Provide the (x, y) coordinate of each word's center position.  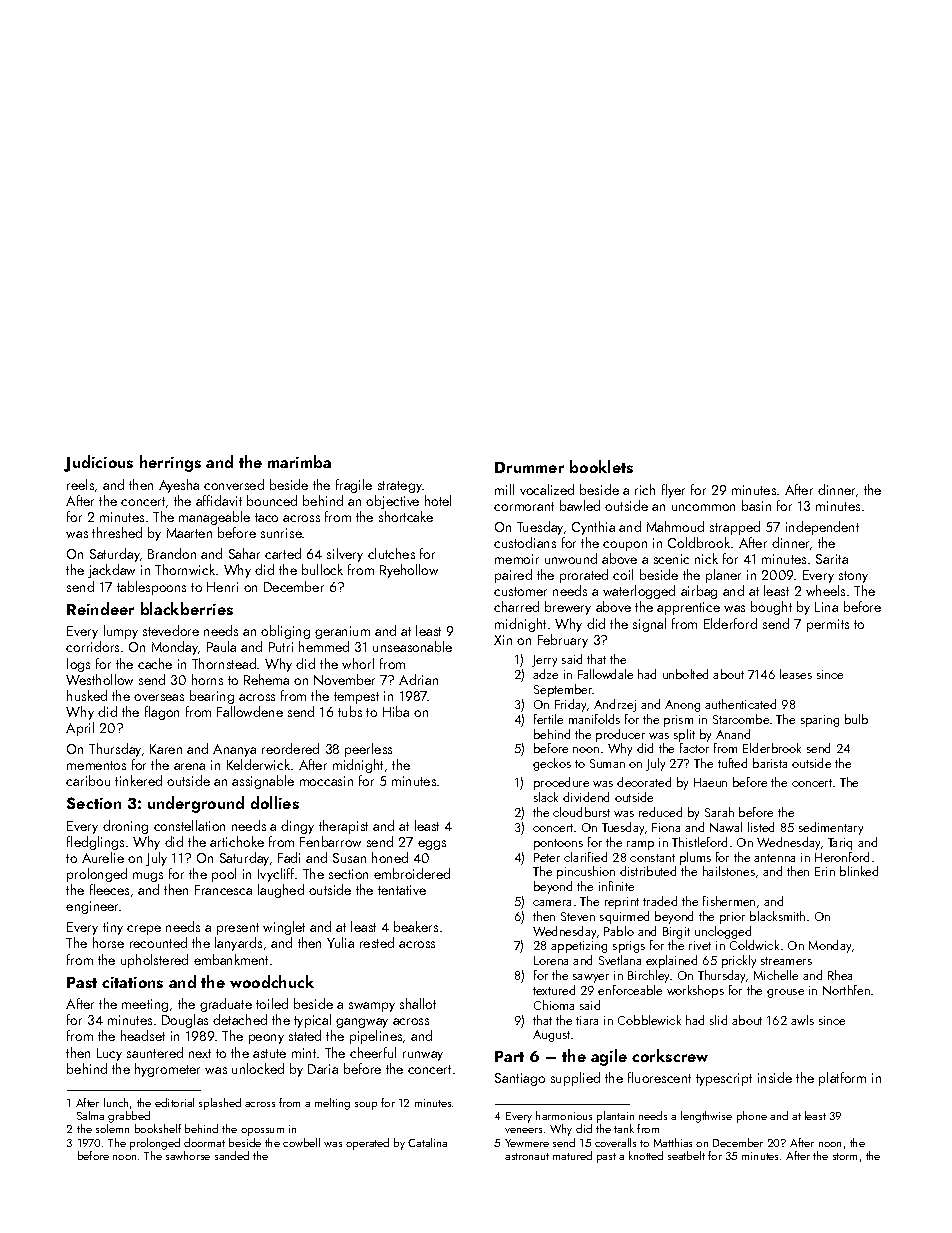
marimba (299, 461)
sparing (820, 721)
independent (822, 528)
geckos (552, 764)
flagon (162, 713)
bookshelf (158, 1128)
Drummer (529, 467)
